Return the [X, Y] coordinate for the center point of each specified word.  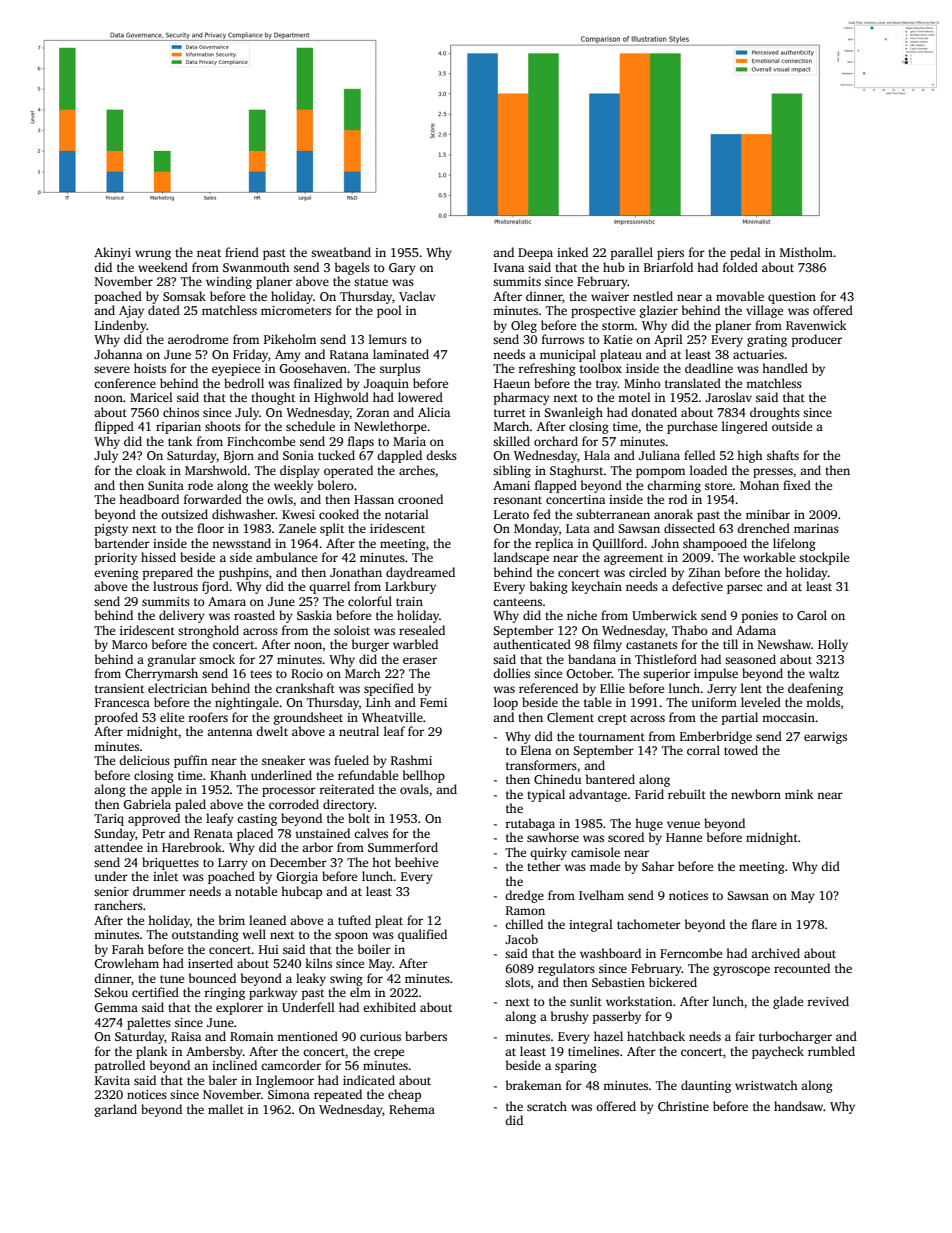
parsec [744, 589]
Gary [402, 269]
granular [172, 660]
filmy [607, 645]
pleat [389, 921]
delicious [144, 760]
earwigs [825, 738]
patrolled [119, 1066]
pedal [745, 253]
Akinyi [112, 253]
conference [125, 383]
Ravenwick [816, 325]
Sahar [658, 866]
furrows [563, 339]
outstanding [205, 935]
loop [506, 703]
